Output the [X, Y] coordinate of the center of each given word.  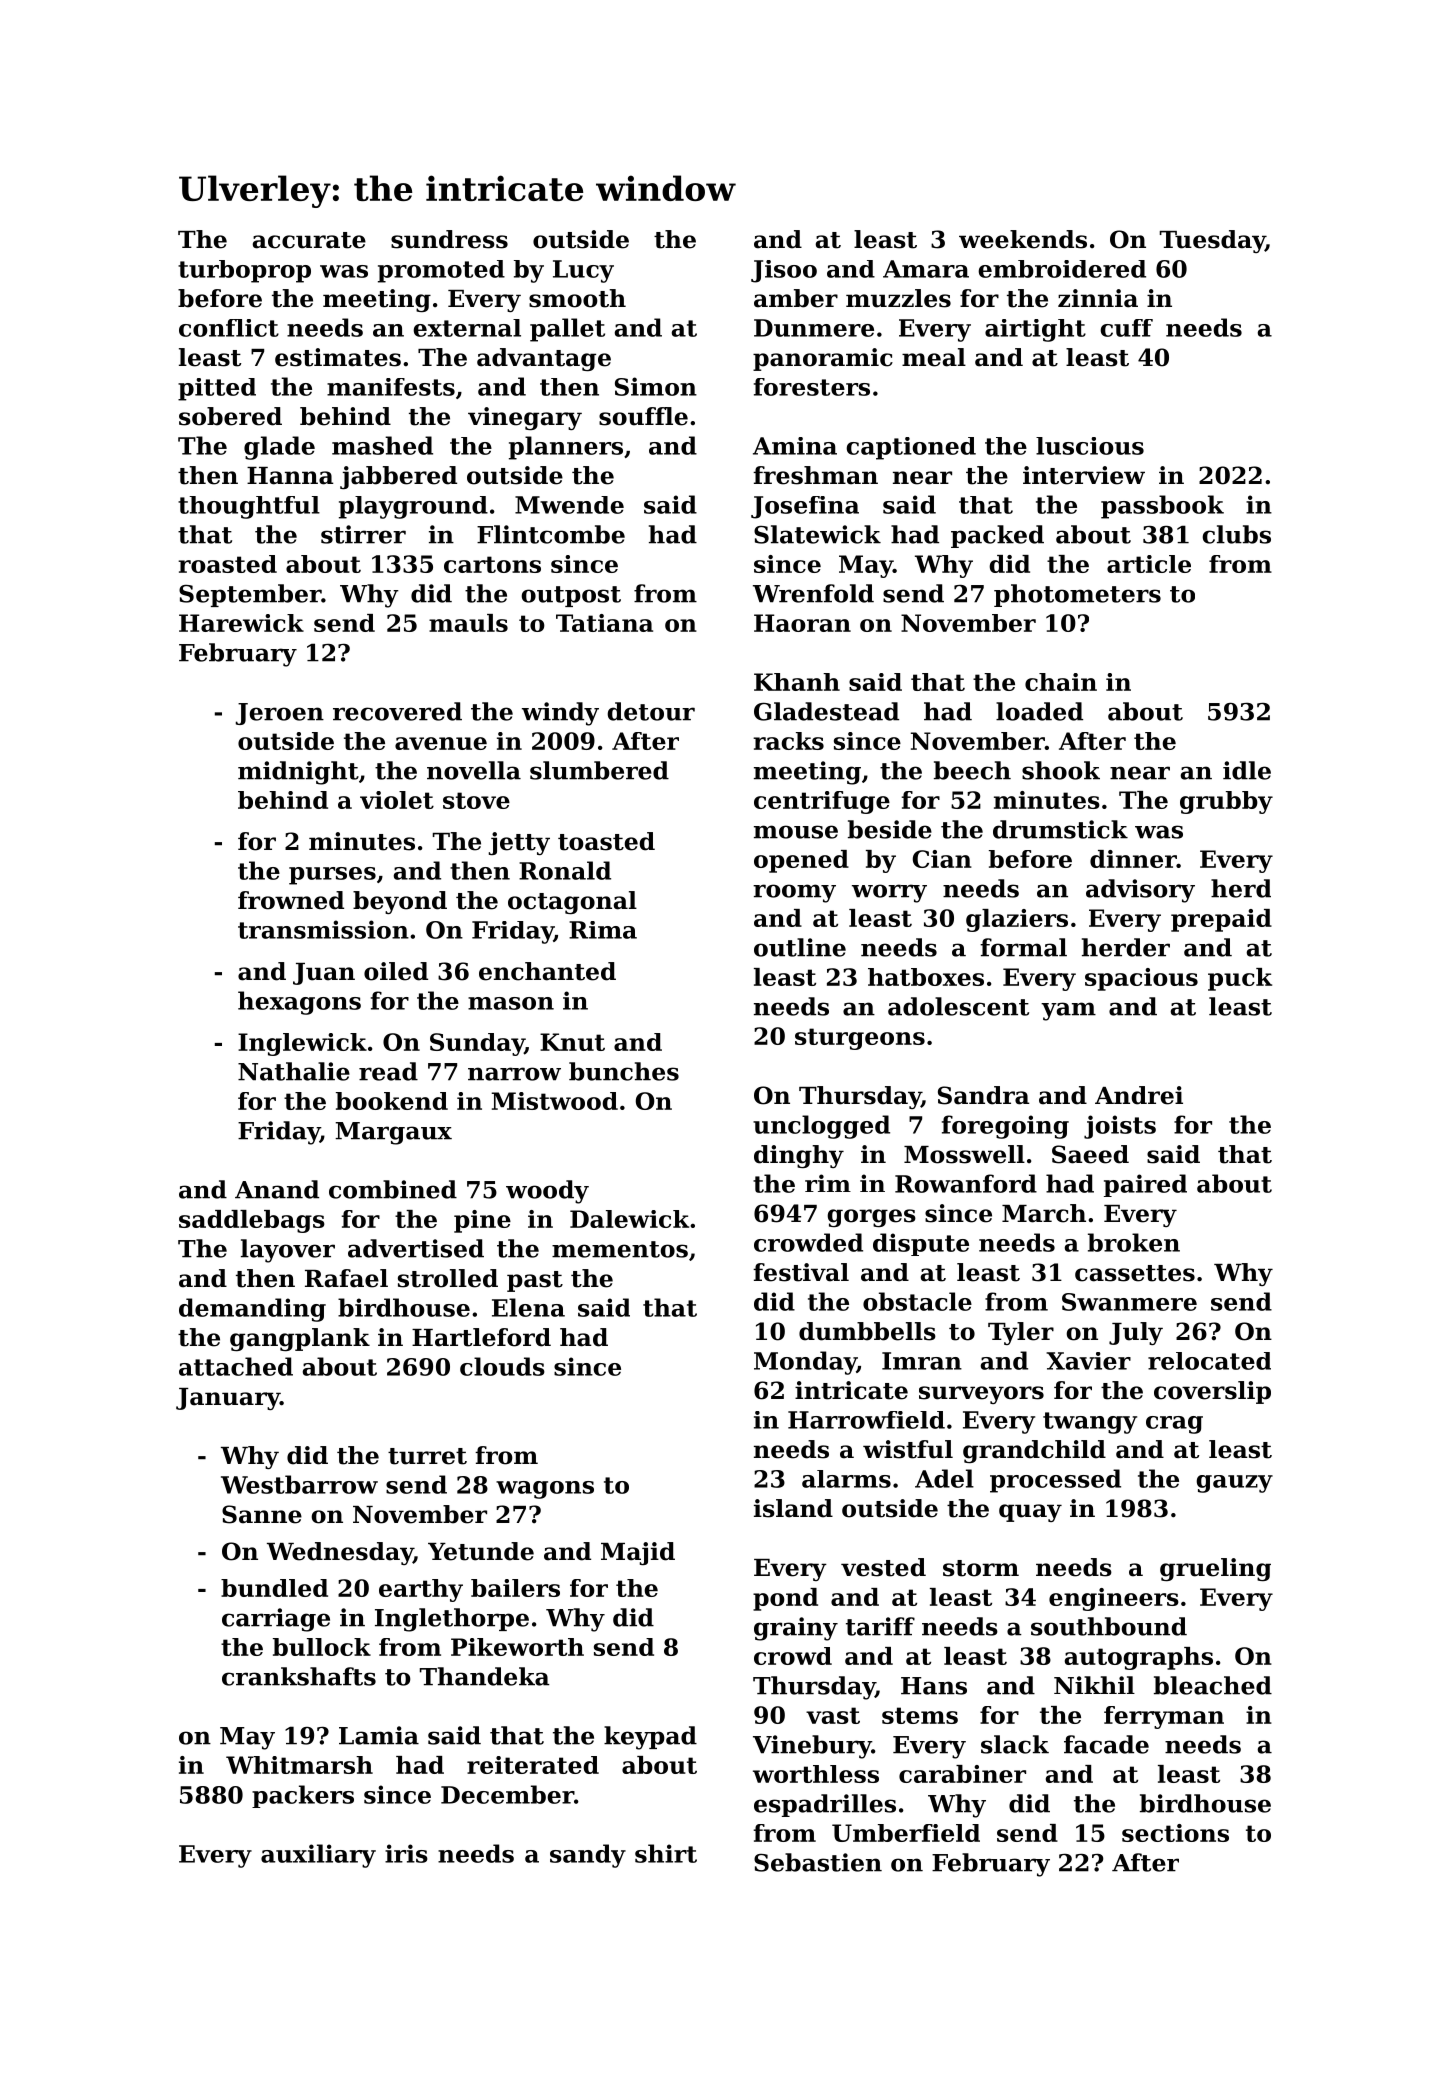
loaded [1039, 711]
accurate [309, 240]
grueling [1215, 1569]
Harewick [241, 623]
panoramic [823, 359]
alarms [846, 1479]
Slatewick [817, 534]
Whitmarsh [299, 1765]
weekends [1023, 239]
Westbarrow [299, 1484]
